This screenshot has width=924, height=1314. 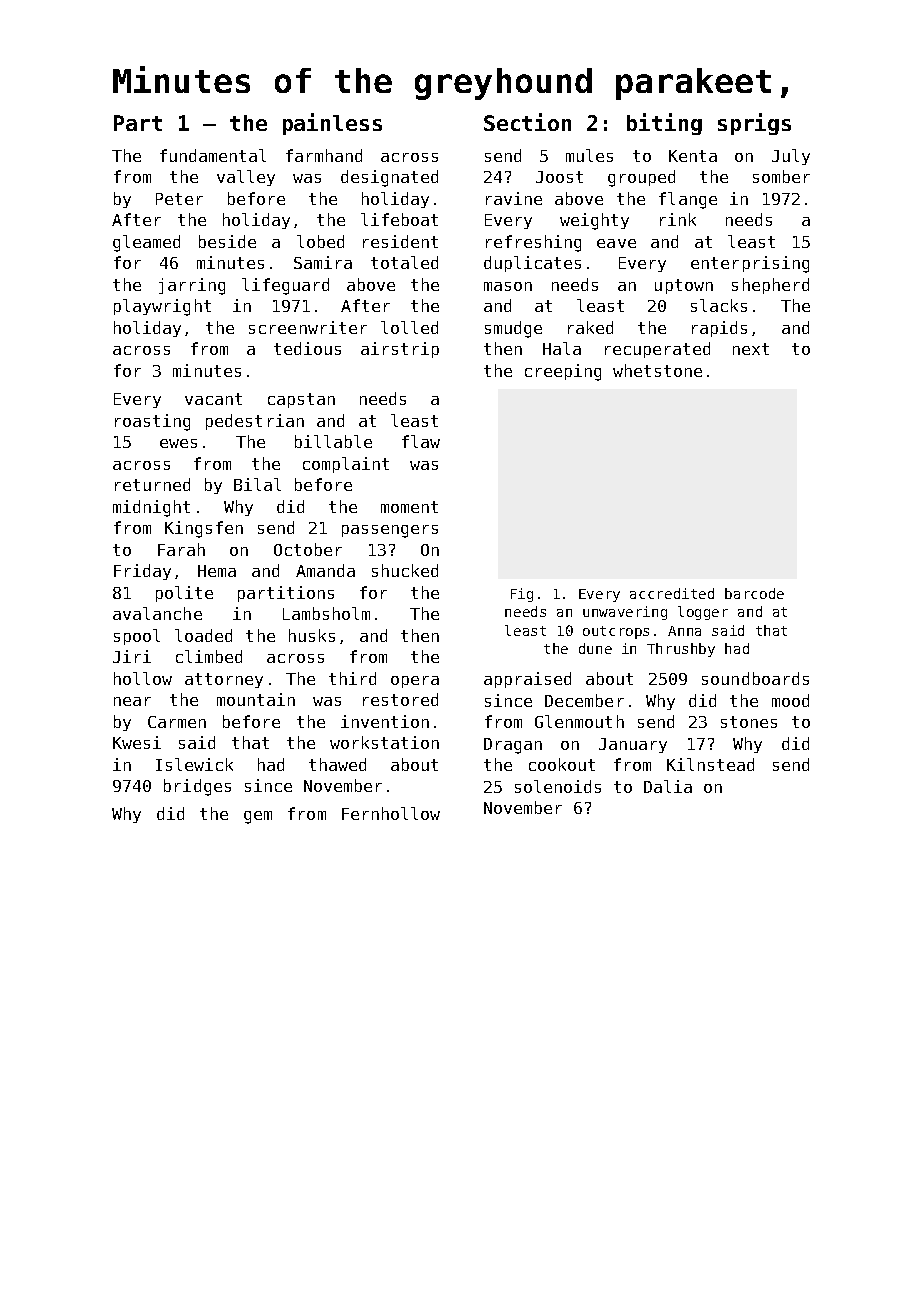 I want to click on somber, so click(x=781, y=176).
